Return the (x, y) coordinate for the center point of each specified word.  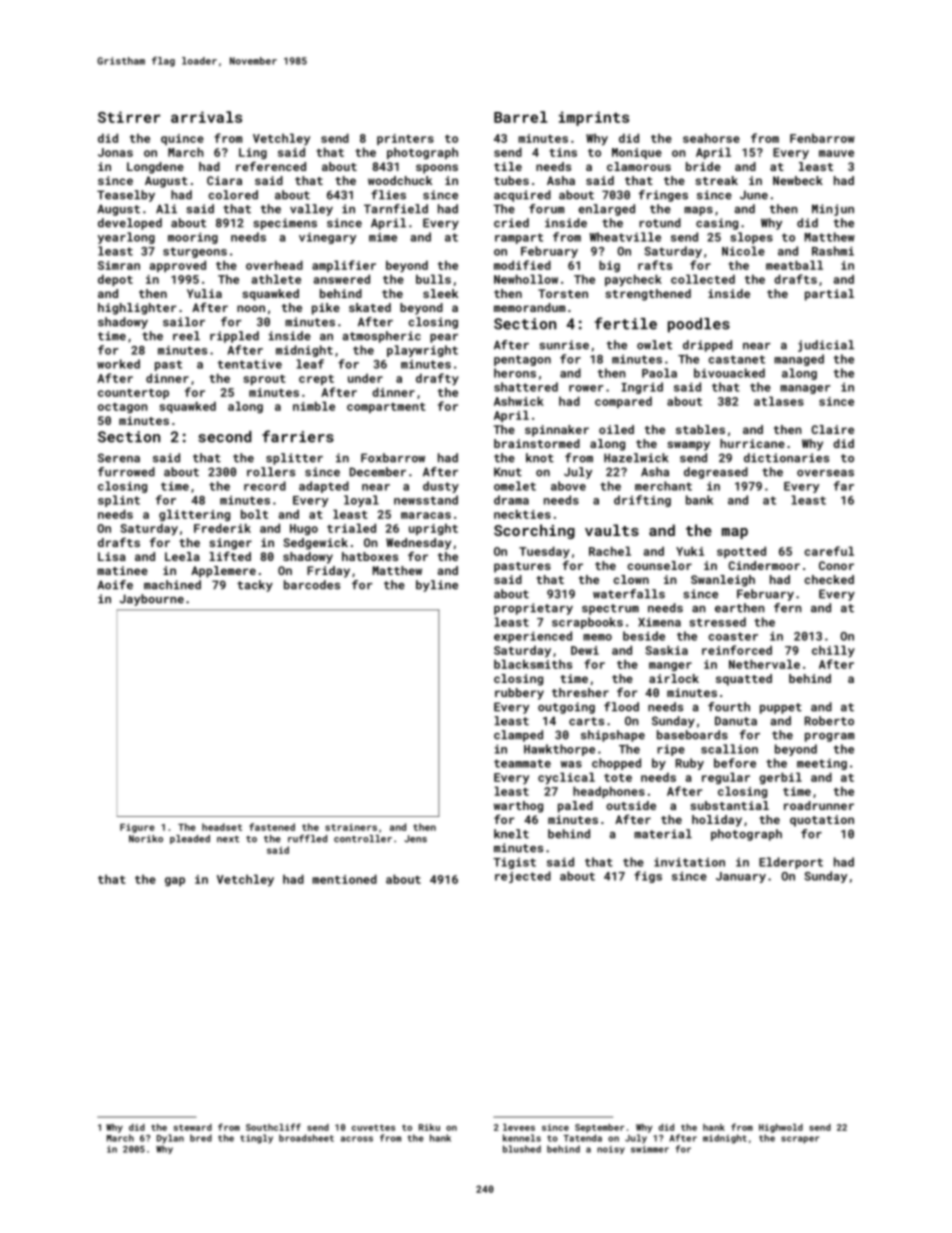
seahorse (711, 138)
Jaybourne (152, 600)
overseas (825, 473)
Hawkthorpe (559, 750)
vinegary (328, 238)
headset (222, 827)
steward (192, 1127)
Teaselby (126, 196)
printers (405, 139)
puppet (781, 708)
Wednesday (418, 544)
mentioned (344, 879)
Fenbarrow (822, 138)
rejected (523, 877)
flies (388, 195)
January (741, 877)
